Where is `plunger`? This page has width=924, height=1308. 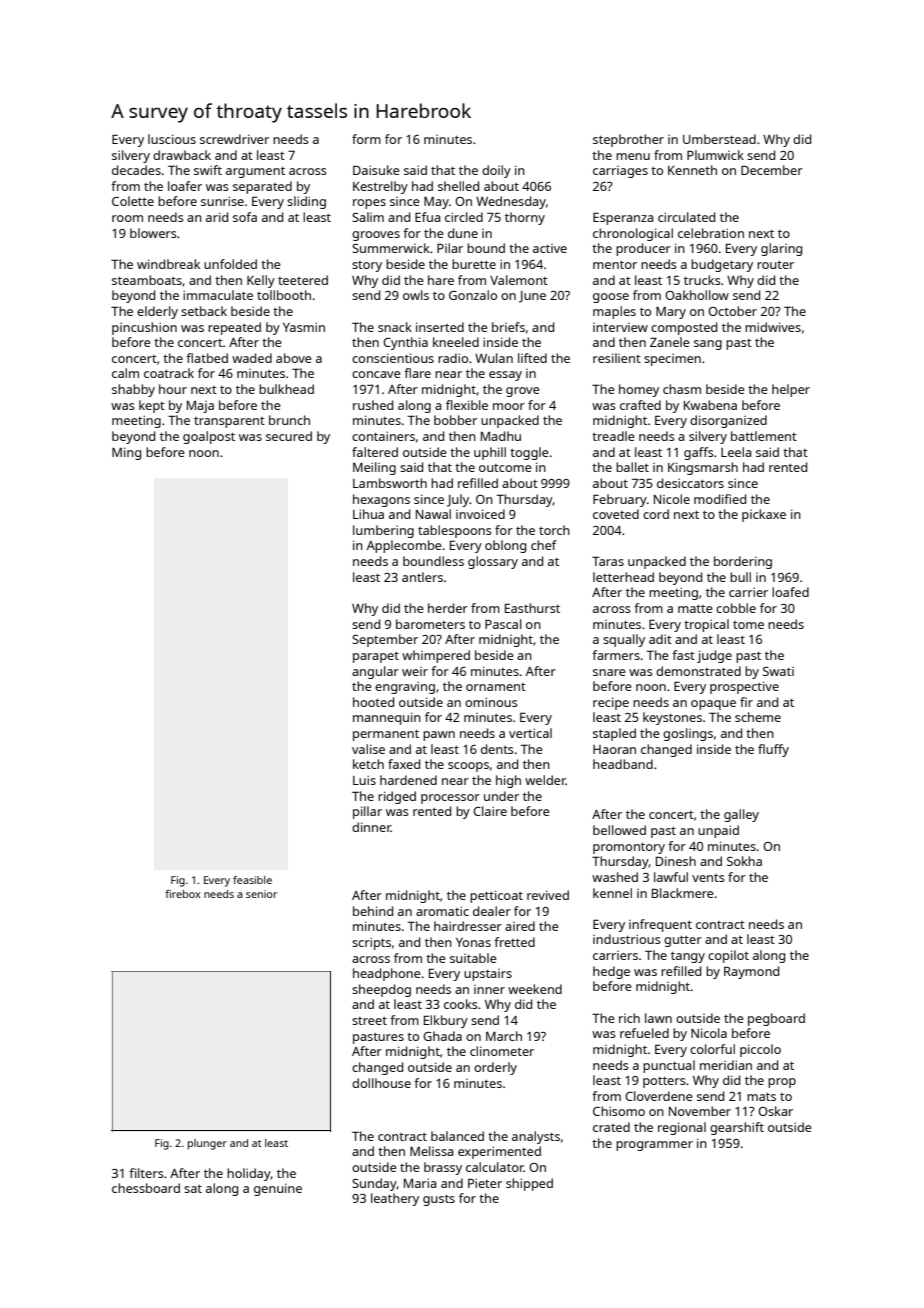 plunger is located at coordinates (207, 1144).
